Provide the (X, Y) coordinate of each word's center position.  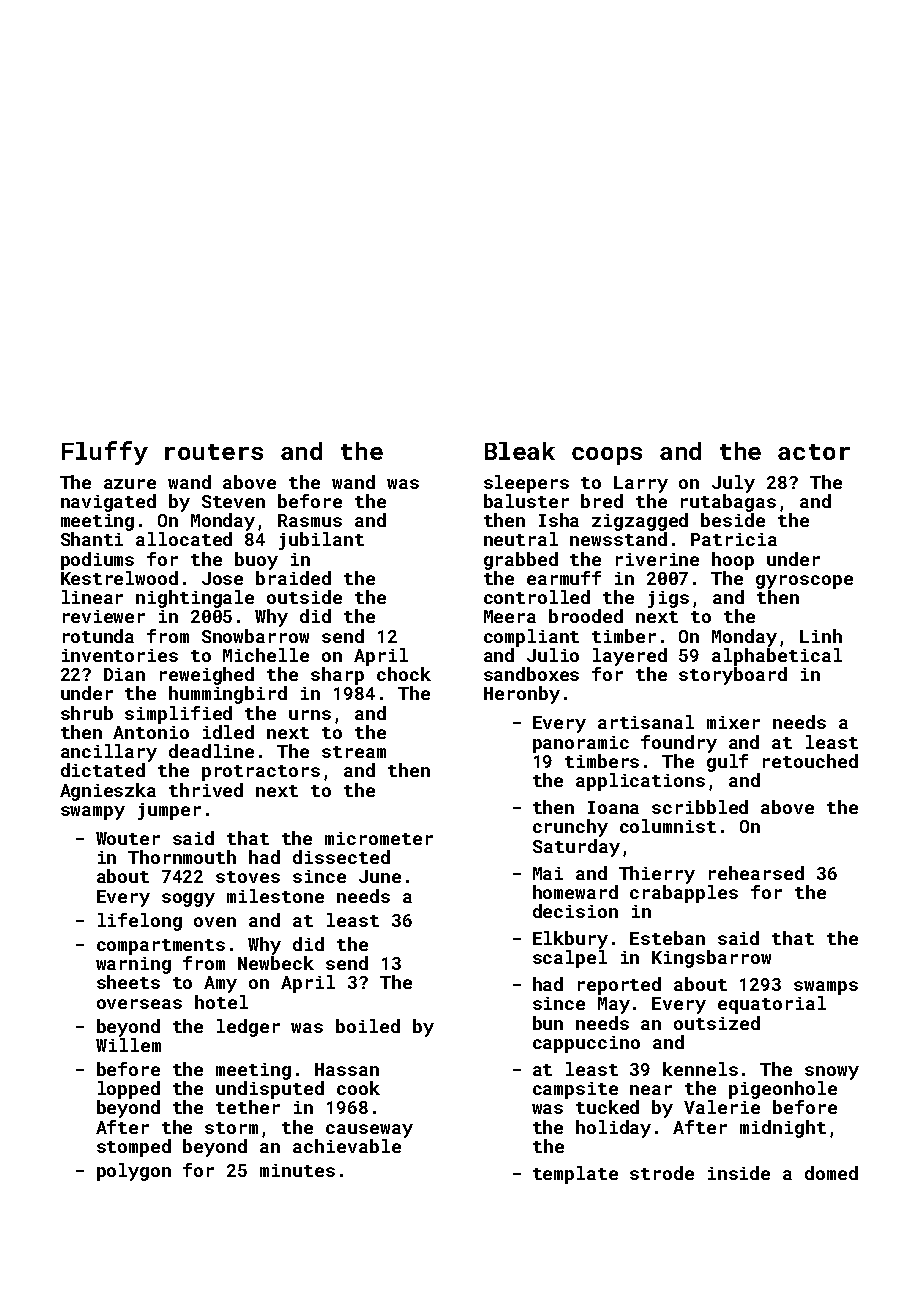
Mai (548, 873)
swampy (93, 813)
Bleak (520, 451)
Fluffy (105, 453)
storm (231, 1128)
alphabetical (777, 657)
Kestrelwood (119, 578)
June (380, 876)
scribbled (700, 807)
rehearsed (756, 873)
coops (607, 456)
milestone (275, 896)
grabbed (521, 561)
